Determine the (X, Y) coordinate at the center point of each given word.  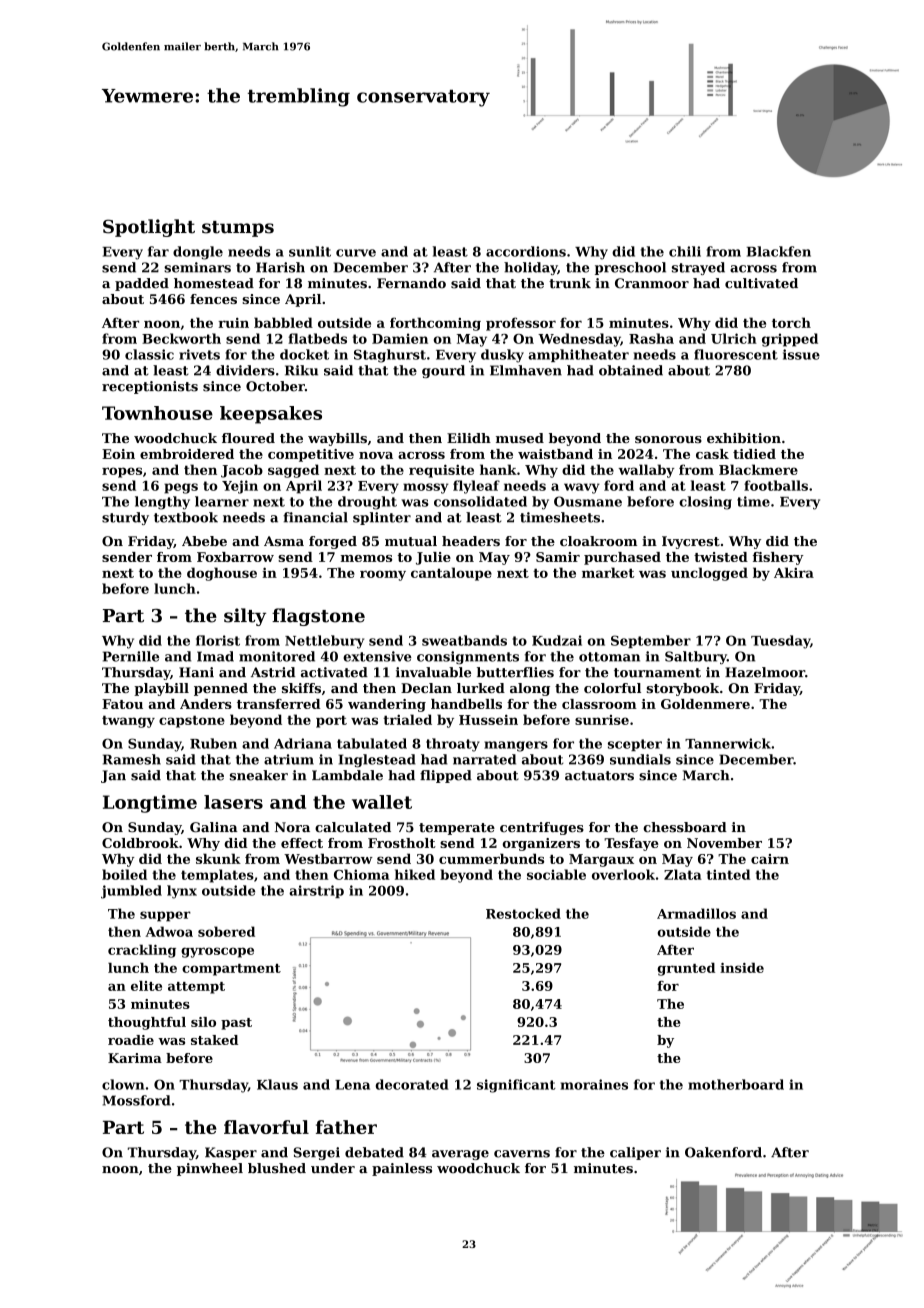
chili (685, 251)
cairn (770, 859)
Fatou (122, 704)
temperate (457, 829)
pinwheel (210, 1169)
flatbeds (317, 338)
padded (142, 284)
